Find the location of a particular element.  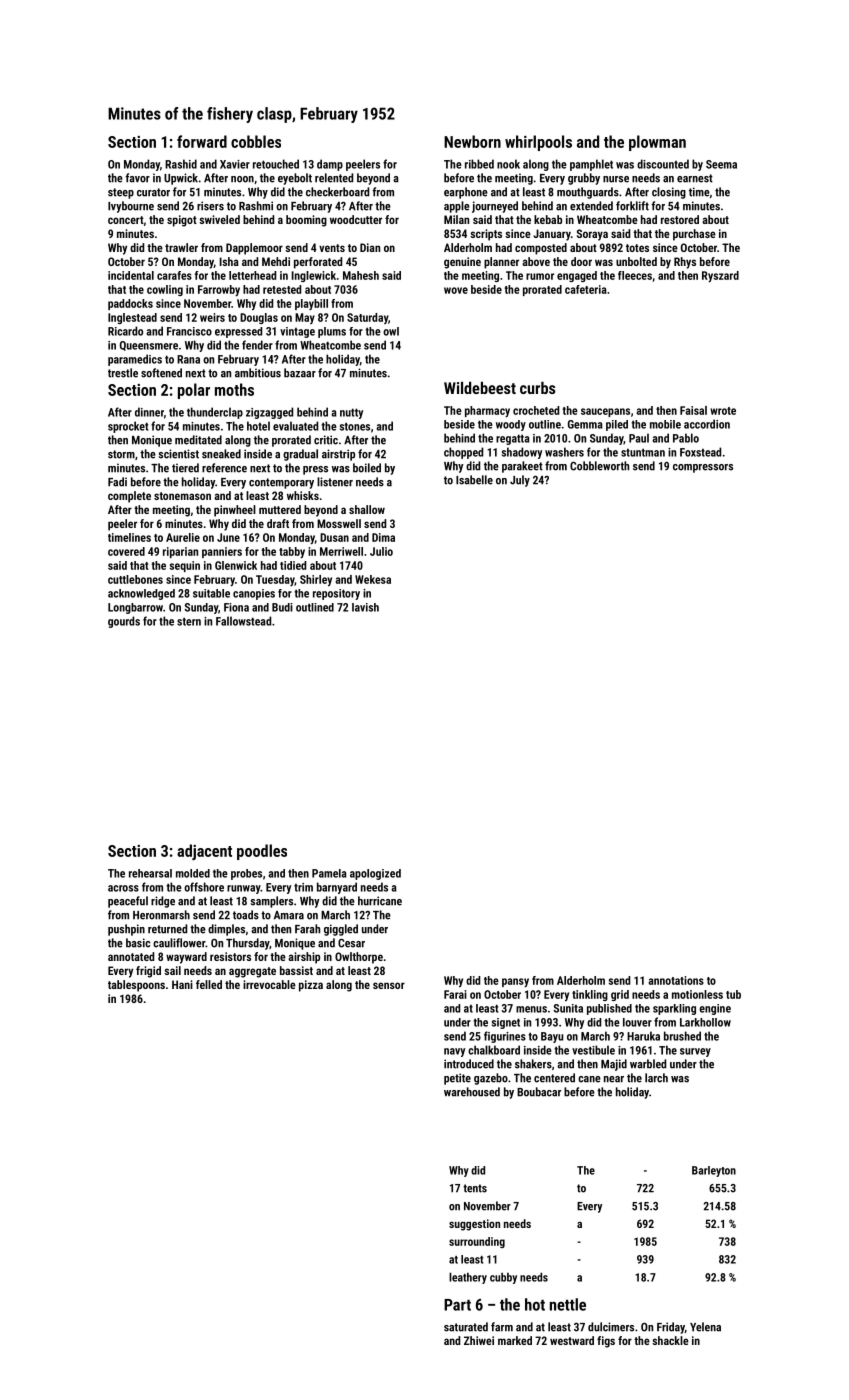

Newborn is located at coordinates (472, 141).
